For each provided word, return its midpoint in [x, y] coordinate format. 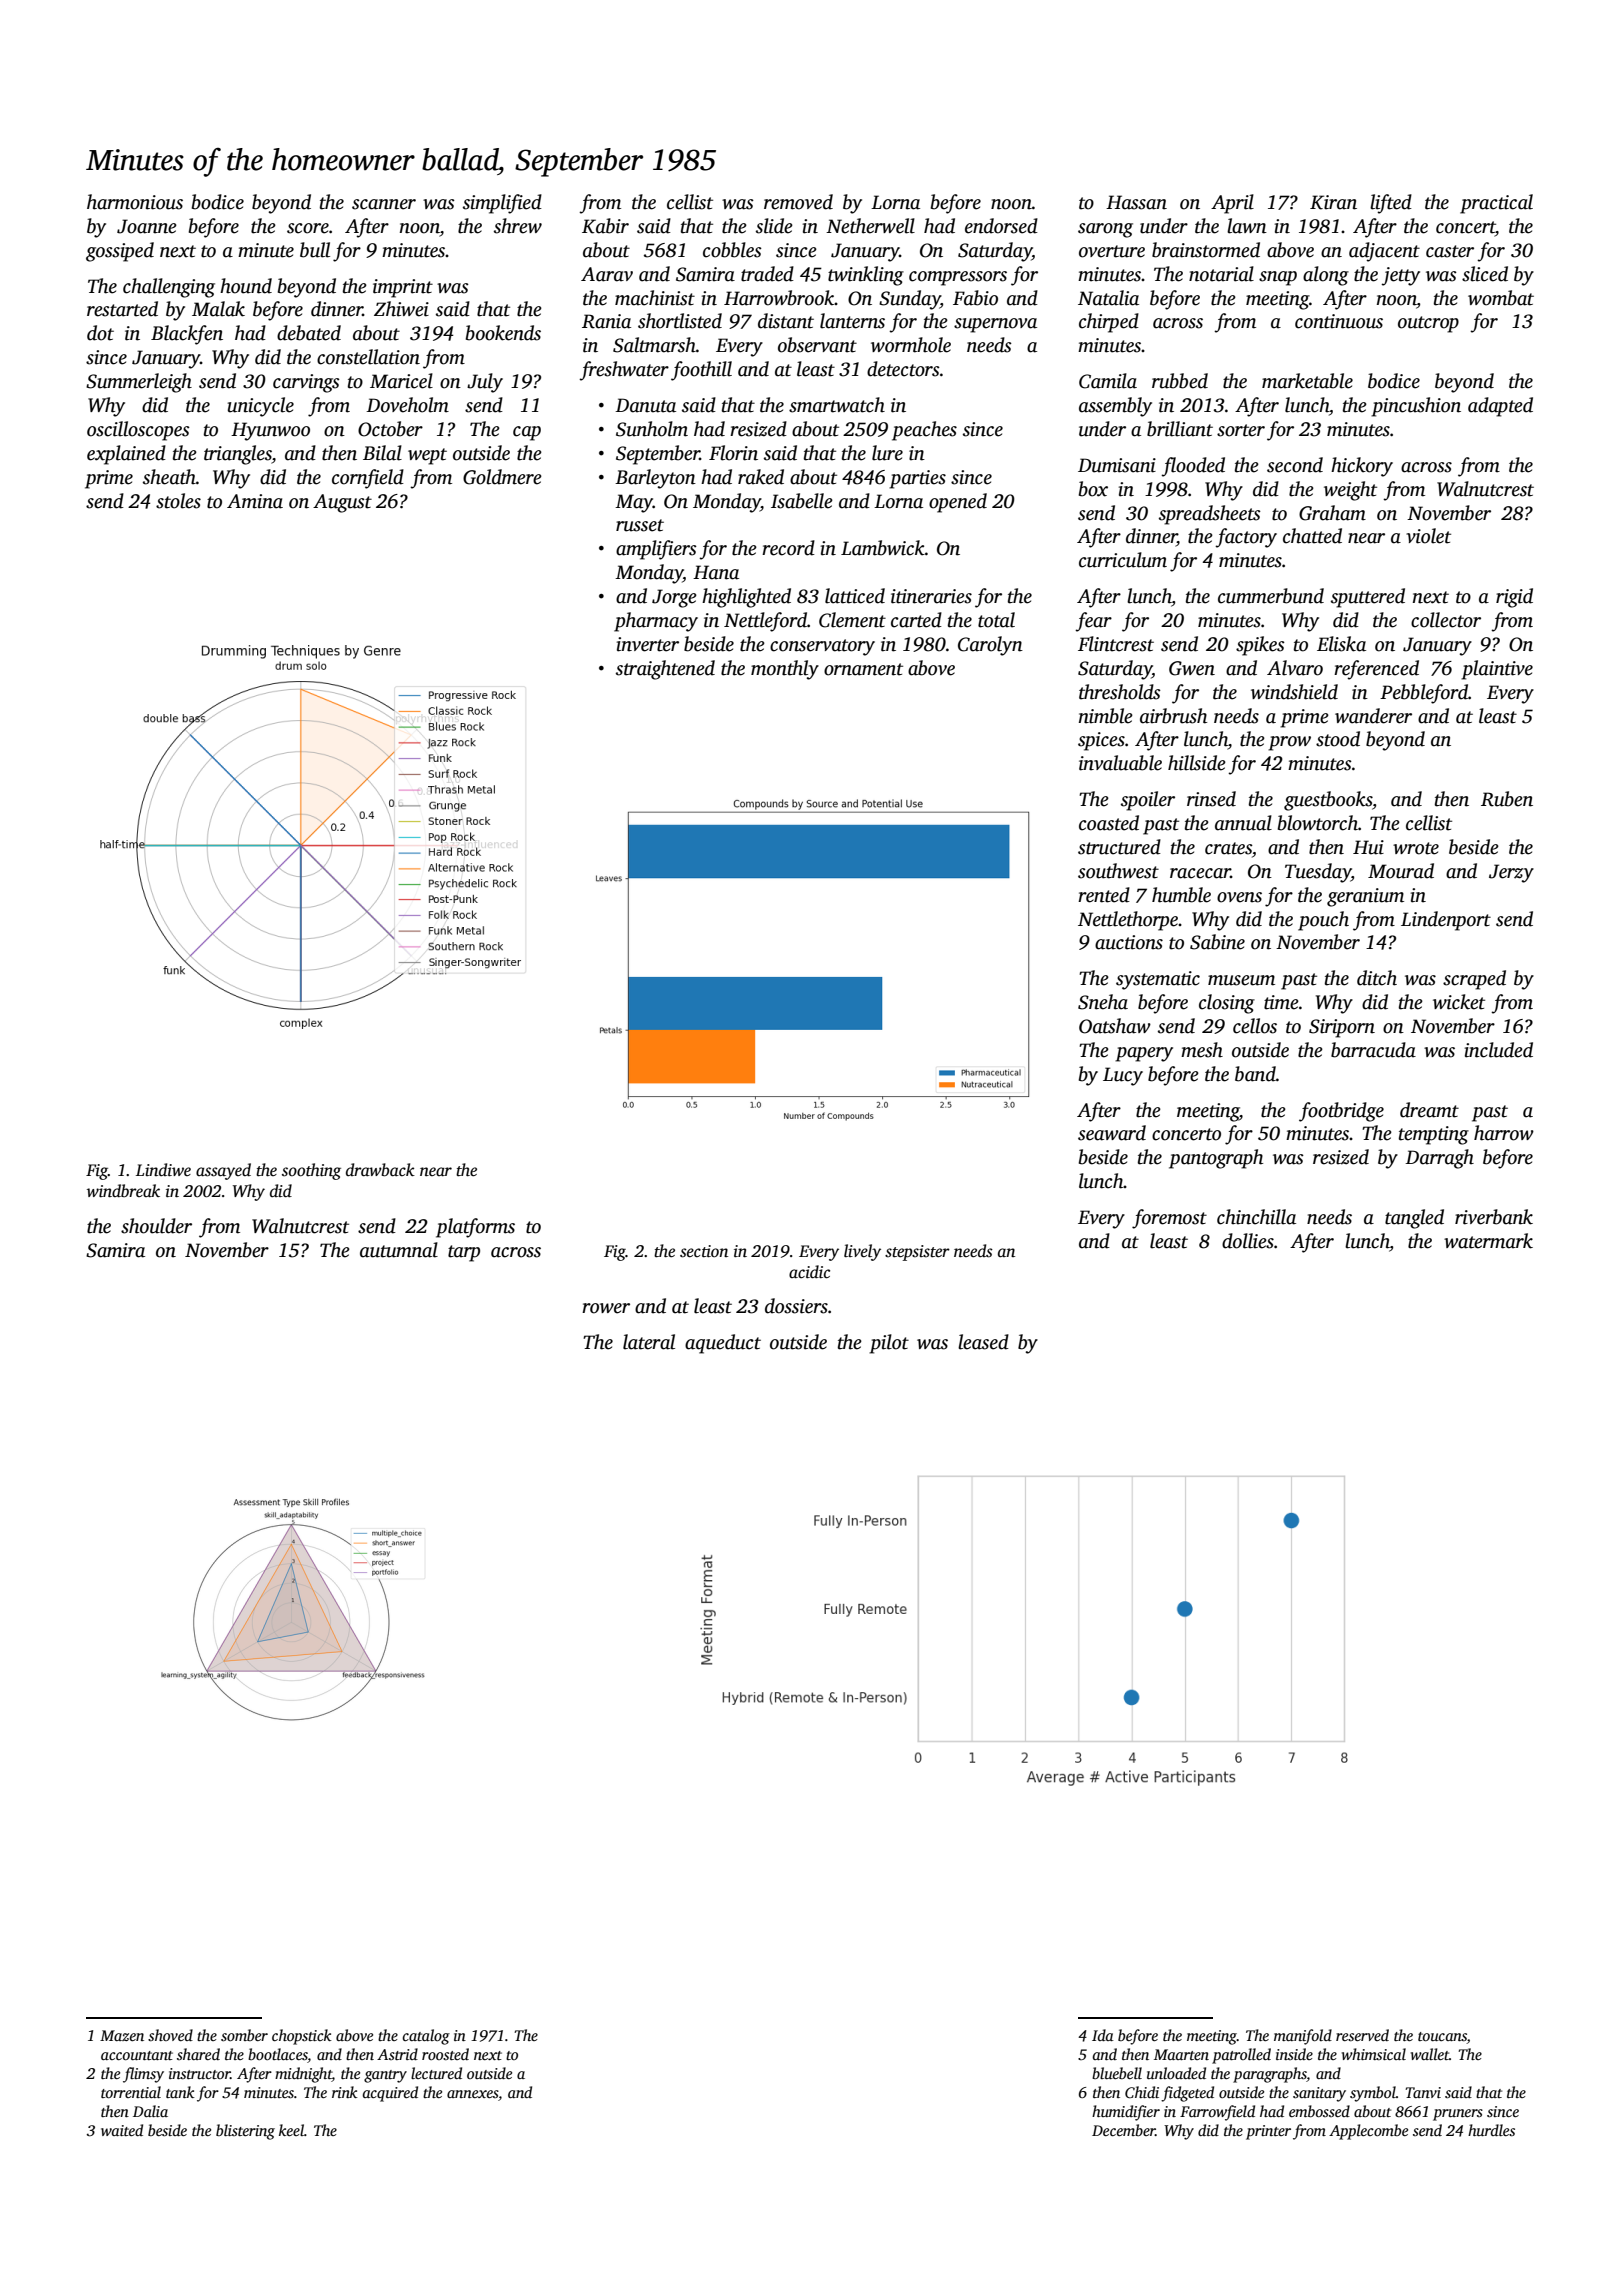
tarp [464, 1253]
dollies [1248, 1241]
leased [983, 1342]
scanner [384, 204]
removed [798, 202]
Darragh [1439, 1159]
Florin [733, 453]
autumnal [399, 1250]
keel [291, 2130]
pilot [889, 1344]
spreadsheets [1210, 515]
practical [1496, 204]
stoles [178, 501]
